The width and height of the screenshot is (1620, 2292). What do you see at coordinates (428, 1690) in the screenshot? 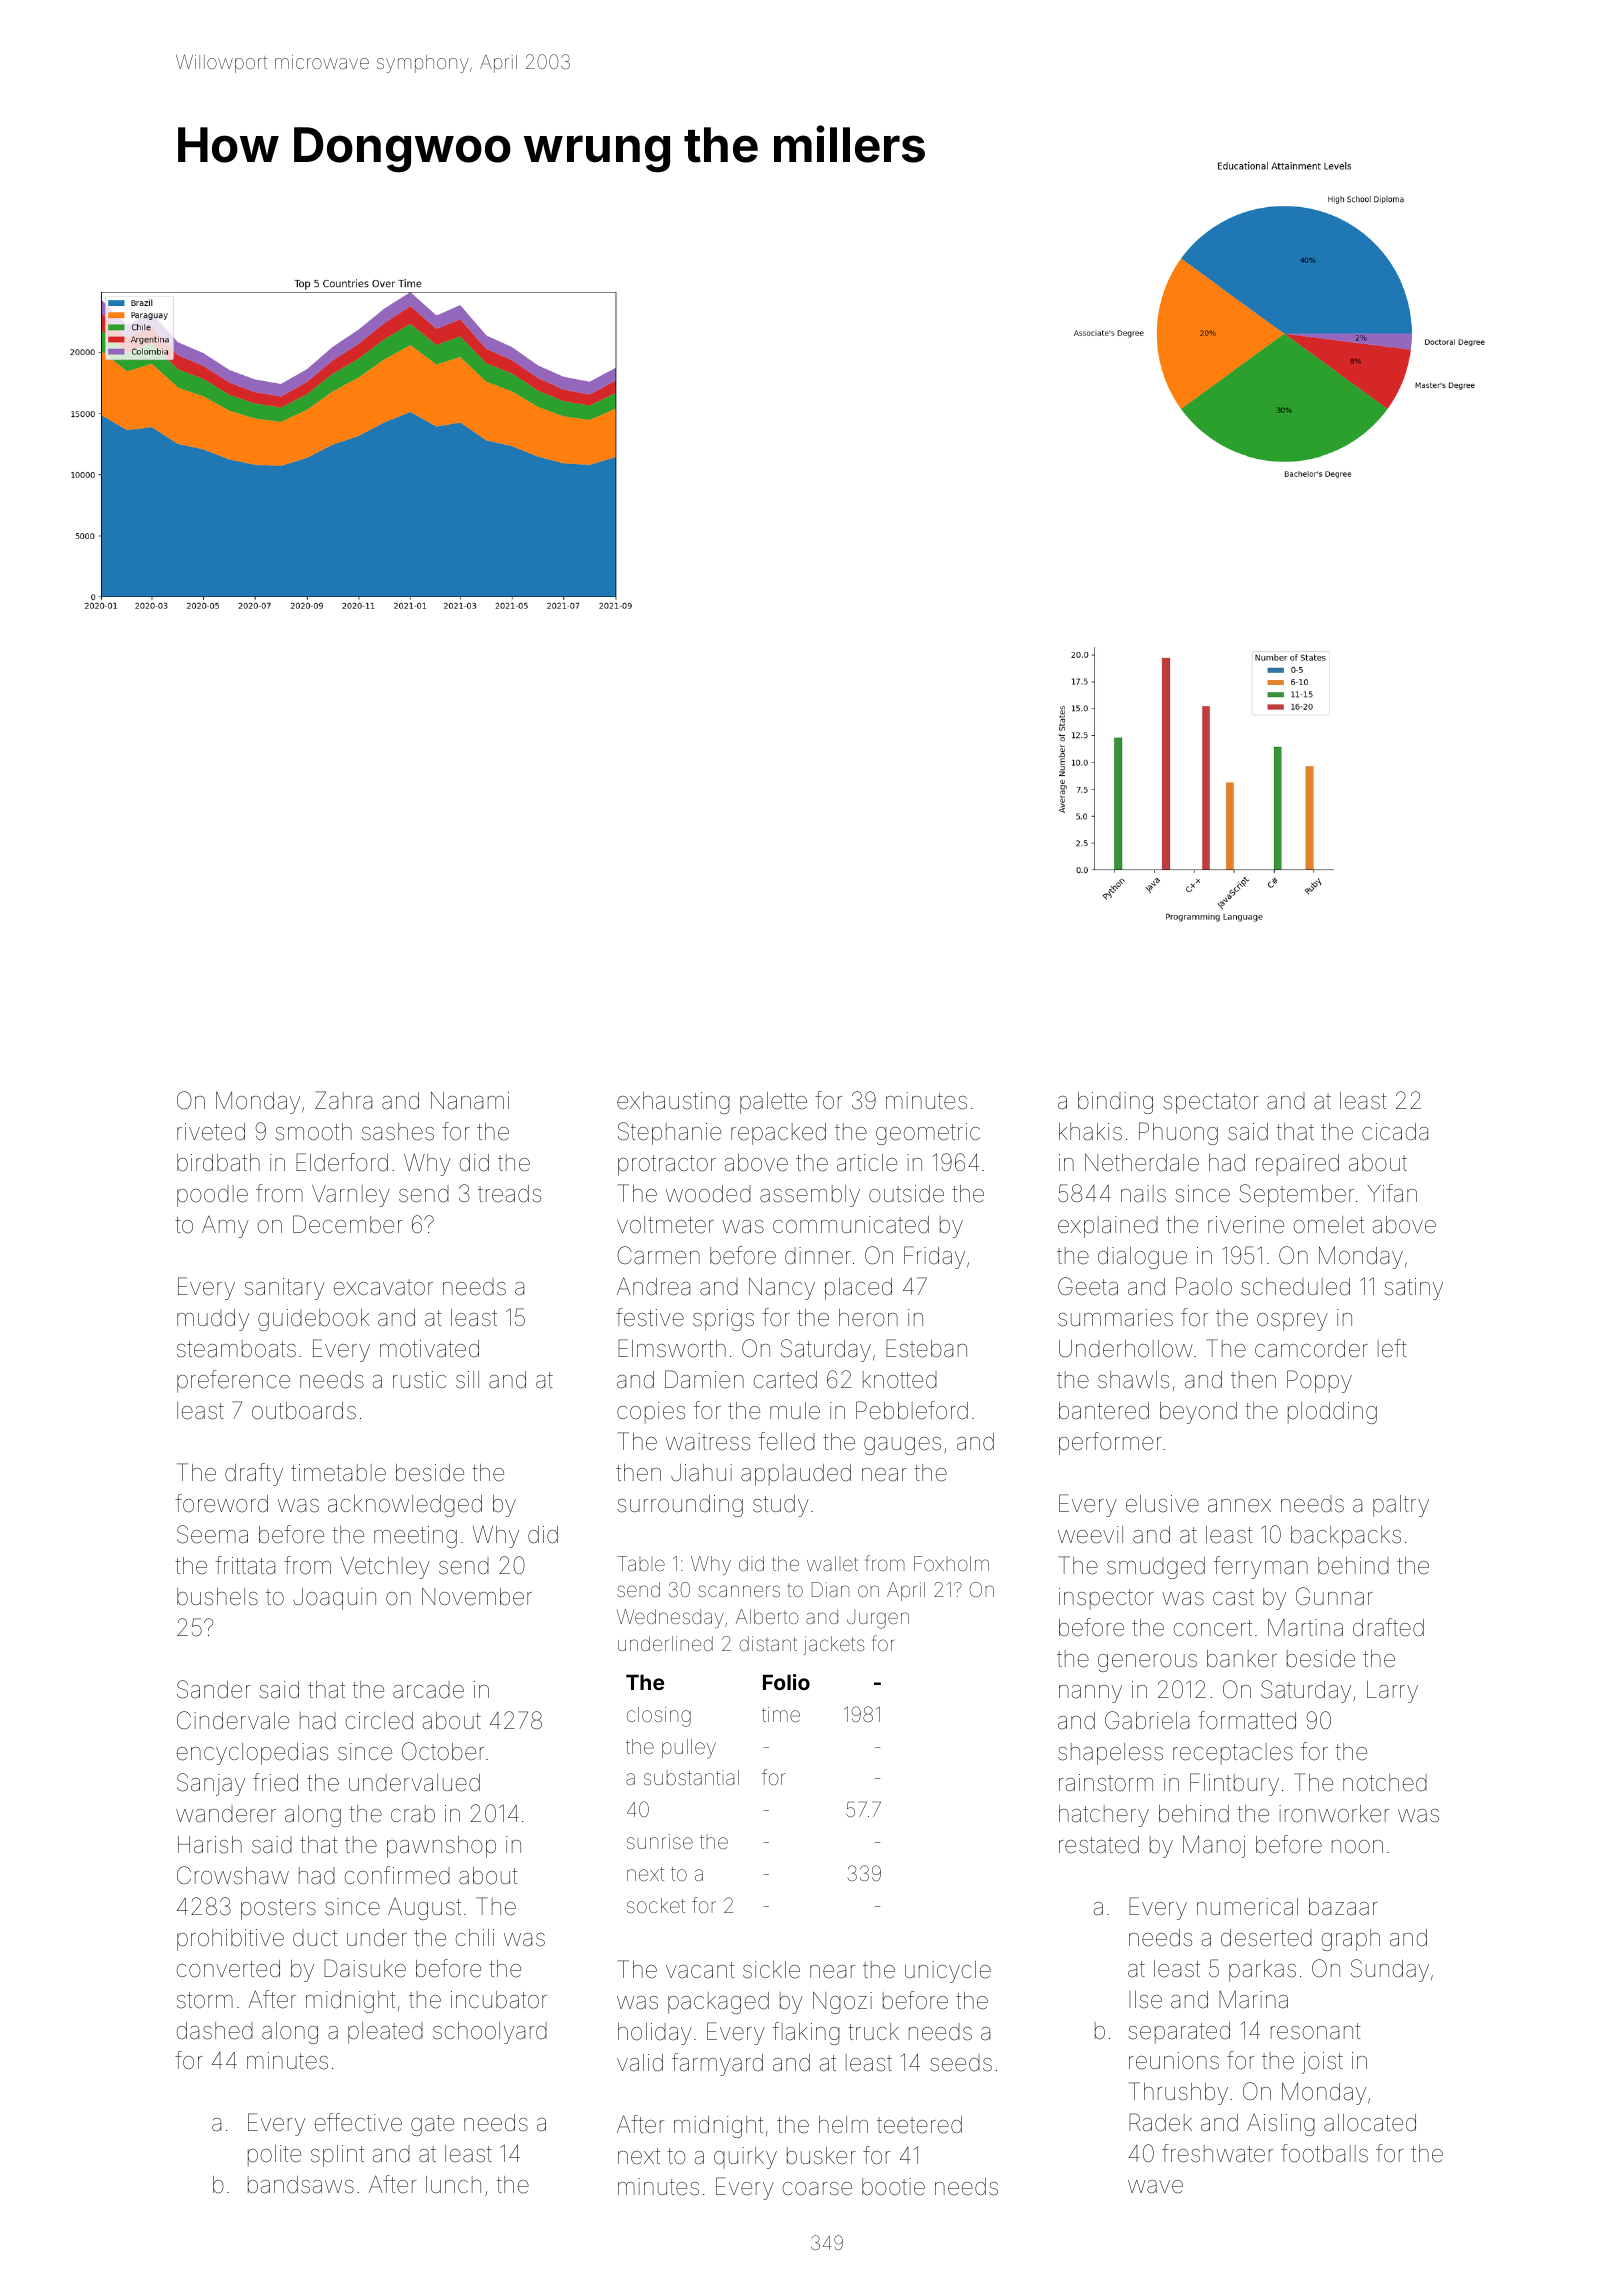
I see `arcade` at bounding box center [428, 1690].
